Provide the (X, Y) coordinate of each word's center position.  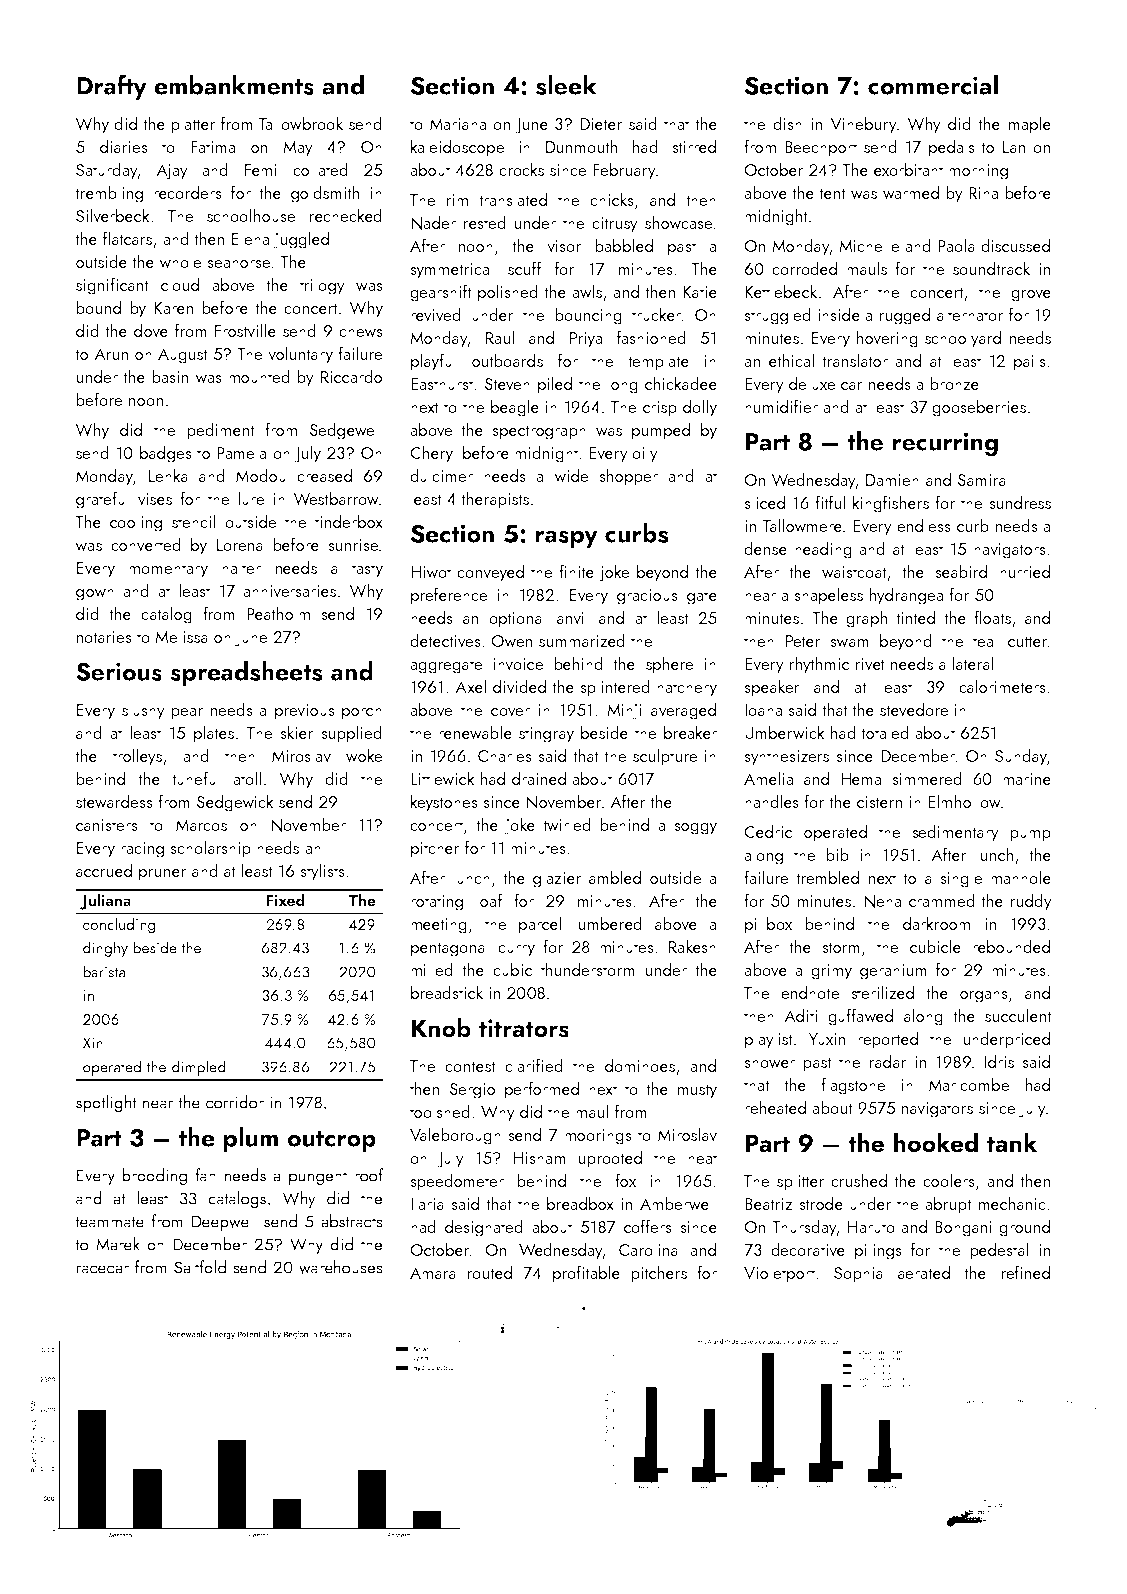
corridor (235, 1102)
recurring (945, 444)
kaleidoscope (457, 148)
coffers (648, 1226)
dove (151, 330)
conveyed (490, 573)
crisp (660, 409)
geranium (893, 972)
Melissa (181, 636)
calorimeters (1002, 686)
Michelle (869, 245)
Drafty (112, 87)
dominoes (640, 1065)
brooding (154, 1176)
